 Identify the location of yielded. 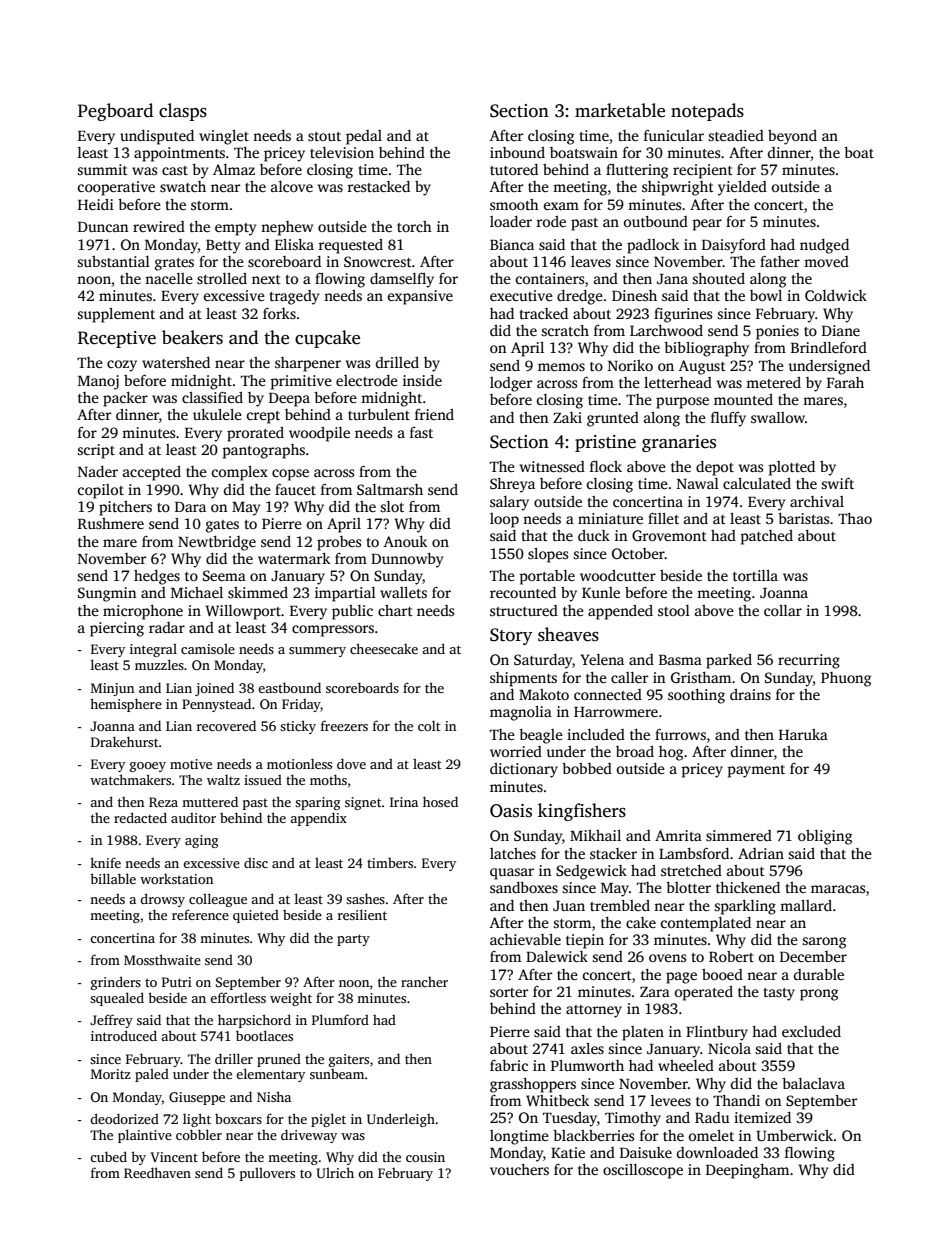
(742, 188).
